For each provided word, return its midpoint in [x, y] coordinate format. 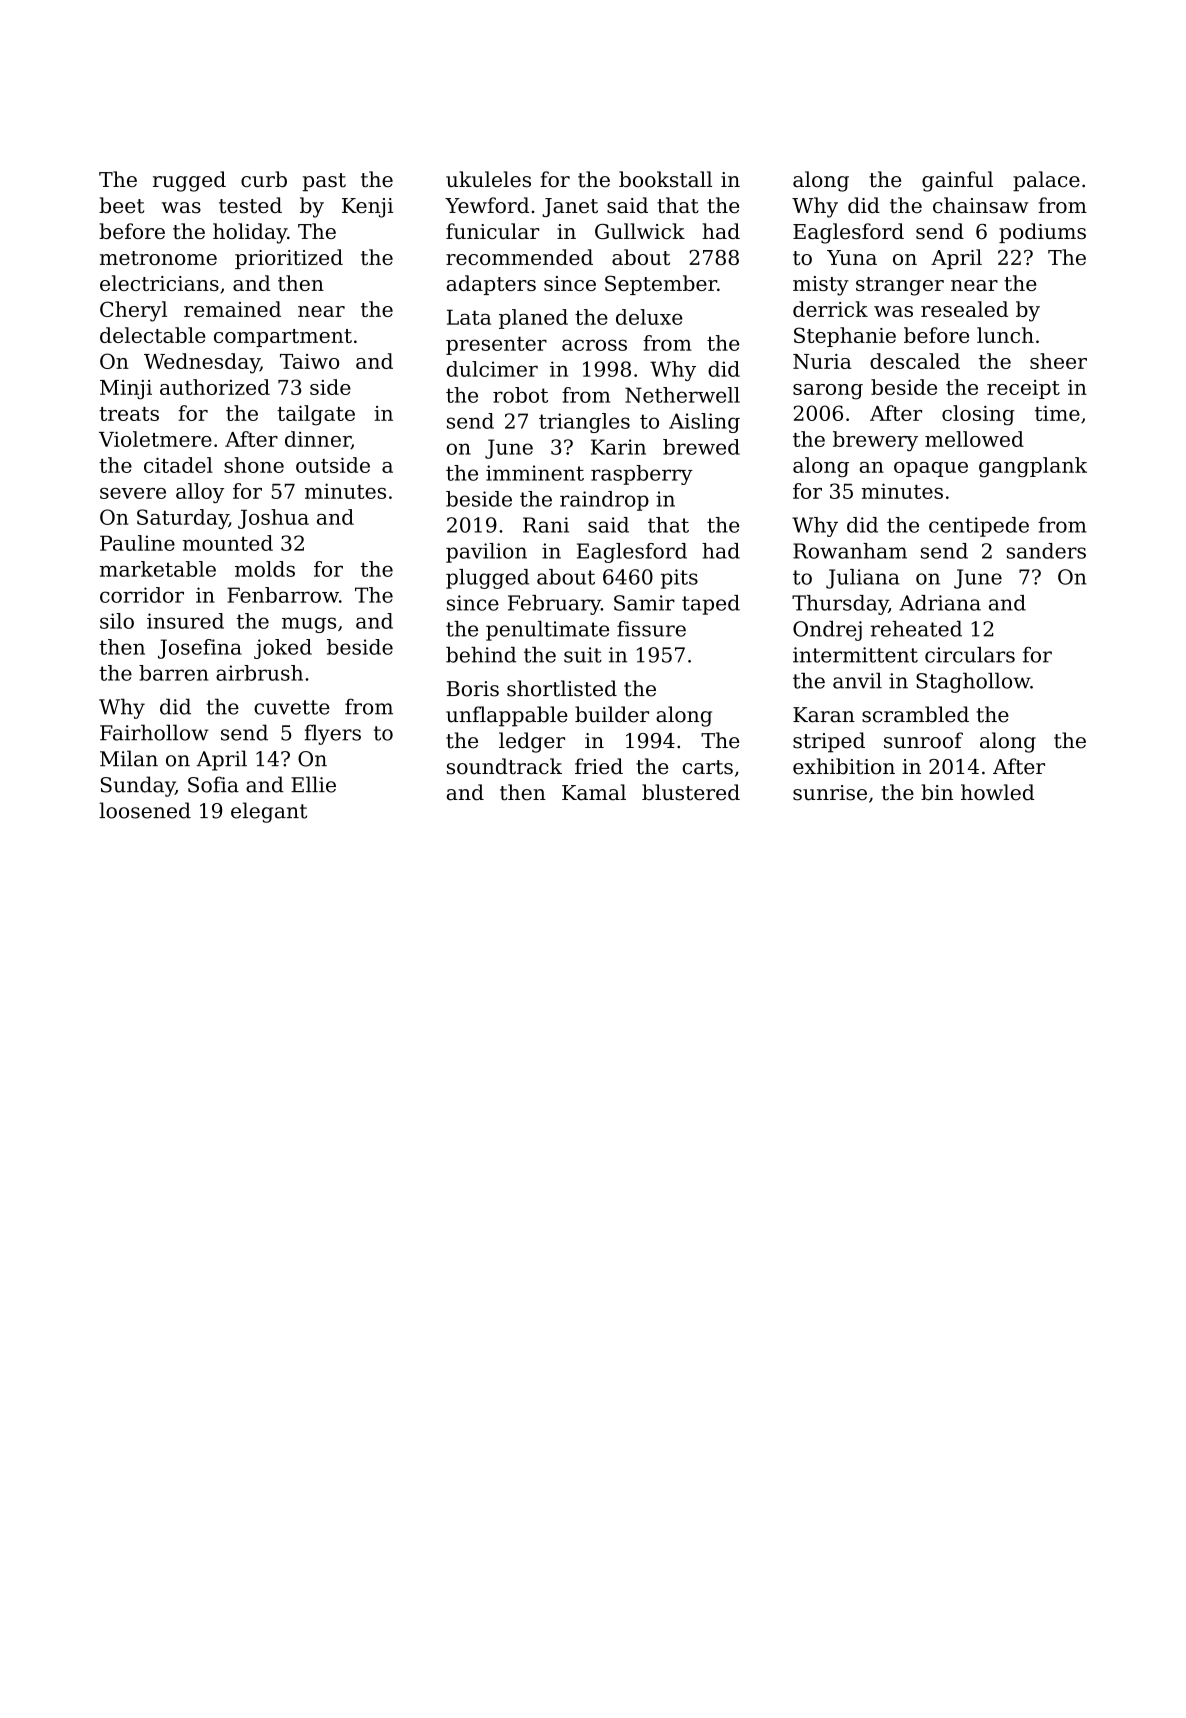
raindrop [604, 501]
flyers [333, 734]
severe [133, 493]
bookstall [665, 179]
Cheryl [133, 311]
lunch [1005, 335]
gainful [957, 181]
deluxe [649, 317]
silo [117, 621]
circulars [970, 655]
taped [711, 605]
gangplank [1033, 467]
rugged [189, 181]
